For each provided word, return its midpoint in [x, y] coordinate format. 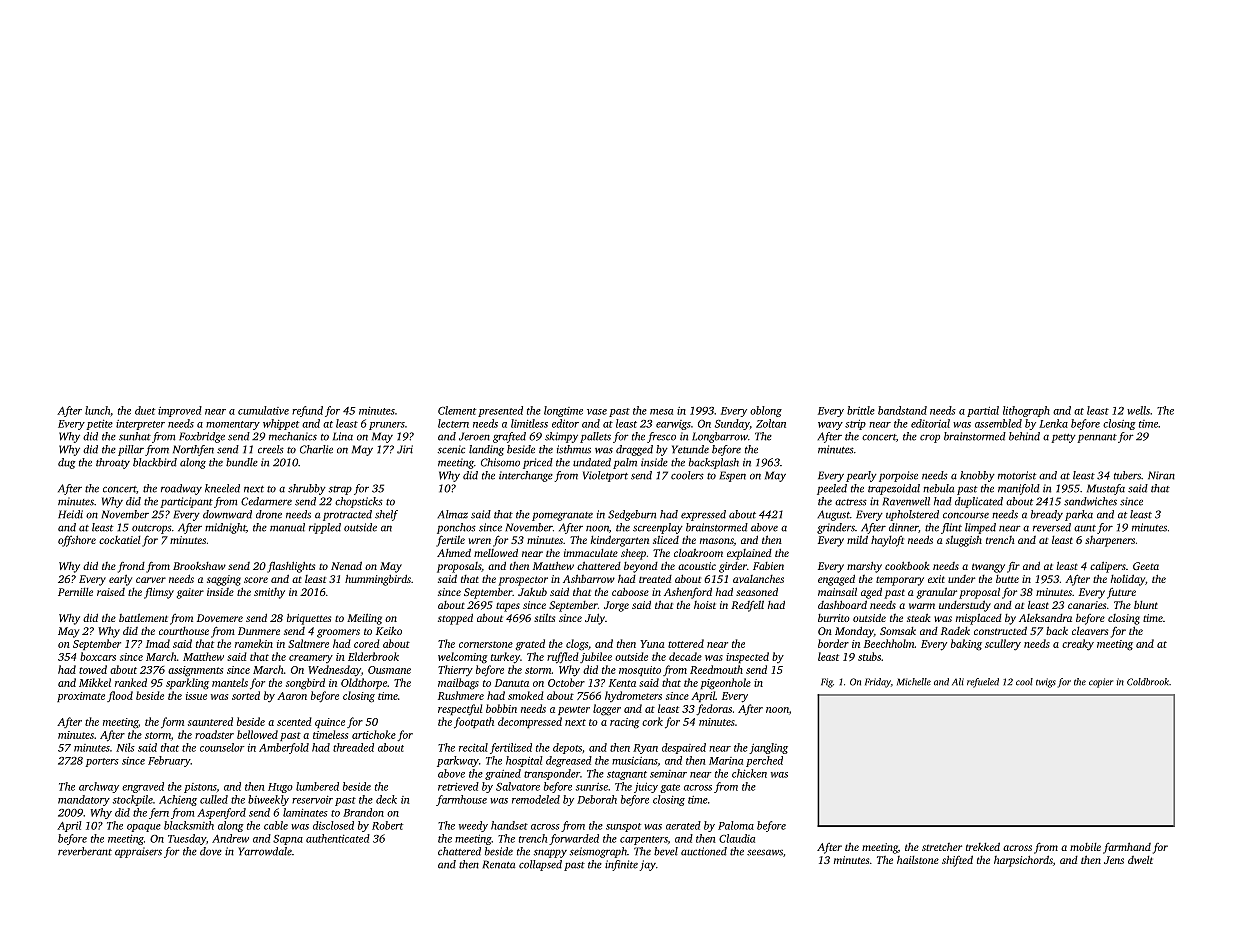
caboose [630, 591]
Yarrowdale [265, 851]
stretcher [942, 847]
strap [340, 490]
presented [500, 411]
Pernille [75, 592]
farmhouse [461, 800]
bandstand [902, 410]
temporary [900, 581]
